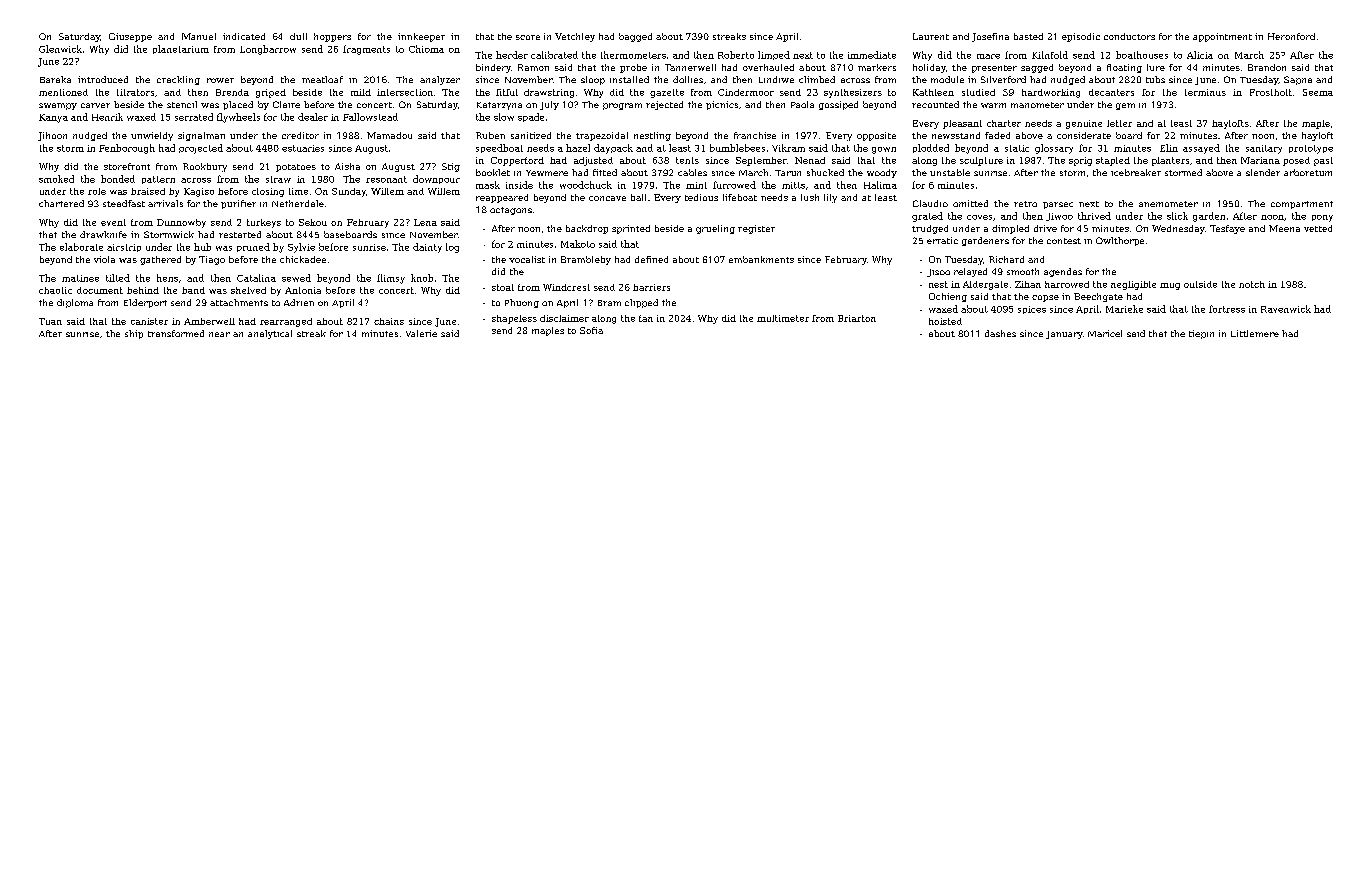  Describe the element at coordinates (421, 333) in the screenshot. I see `Valerie` at that location.
